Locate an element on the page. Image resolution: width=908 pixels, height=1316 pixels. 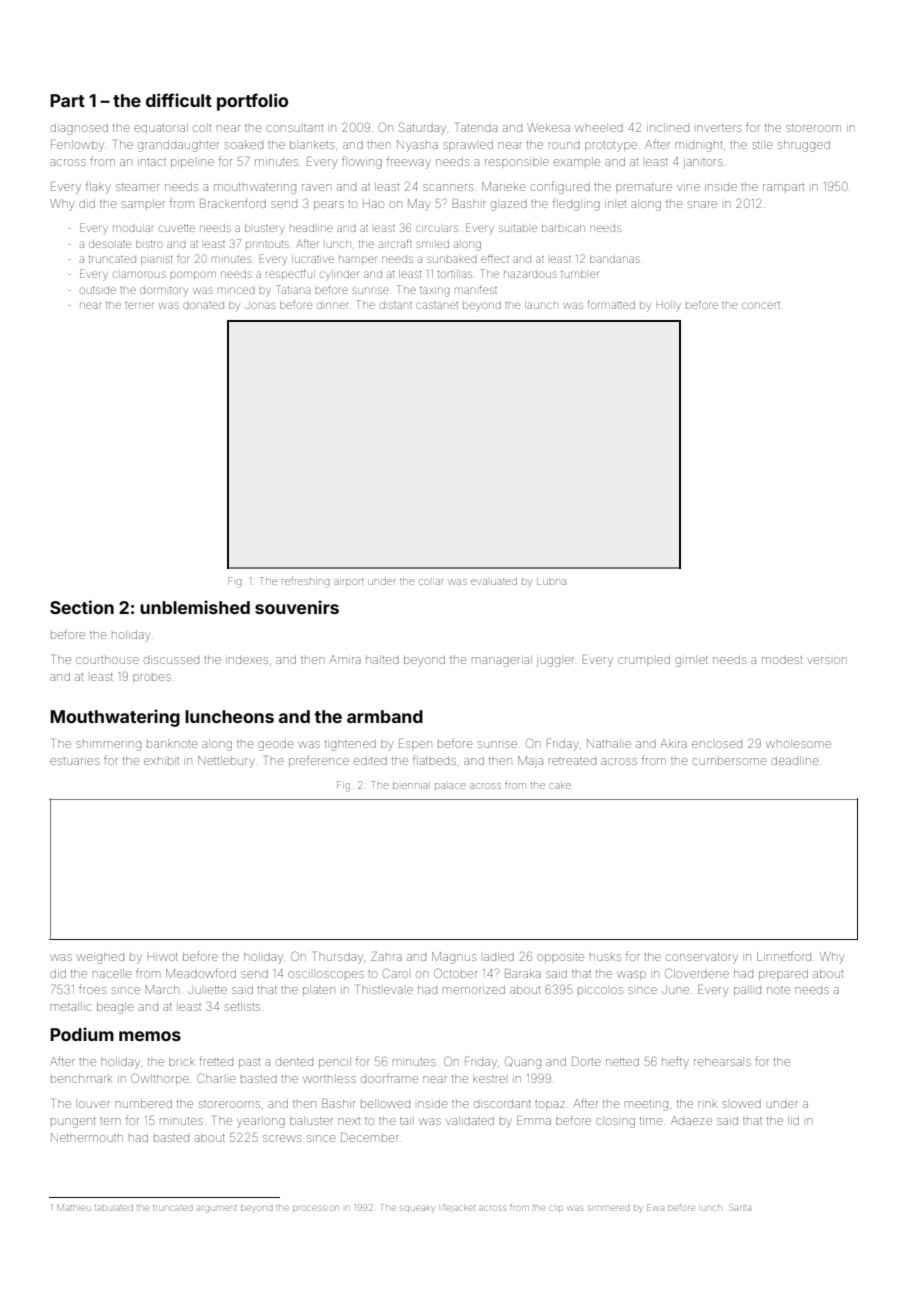
biennial is located at coordinates (411, 785).
